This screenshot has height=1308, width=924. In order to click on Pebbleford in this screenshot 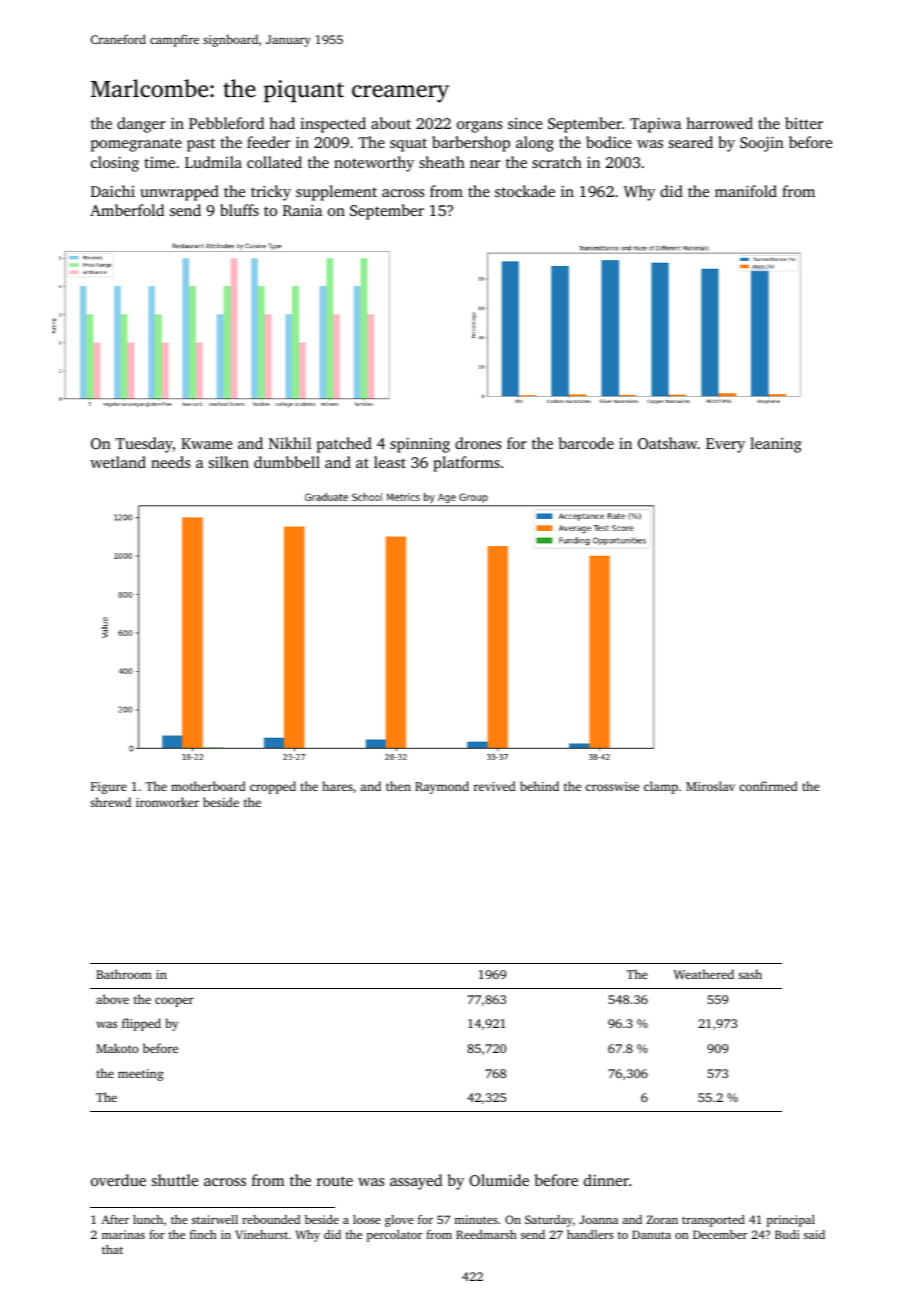, I will do `click(226, 123)`.
